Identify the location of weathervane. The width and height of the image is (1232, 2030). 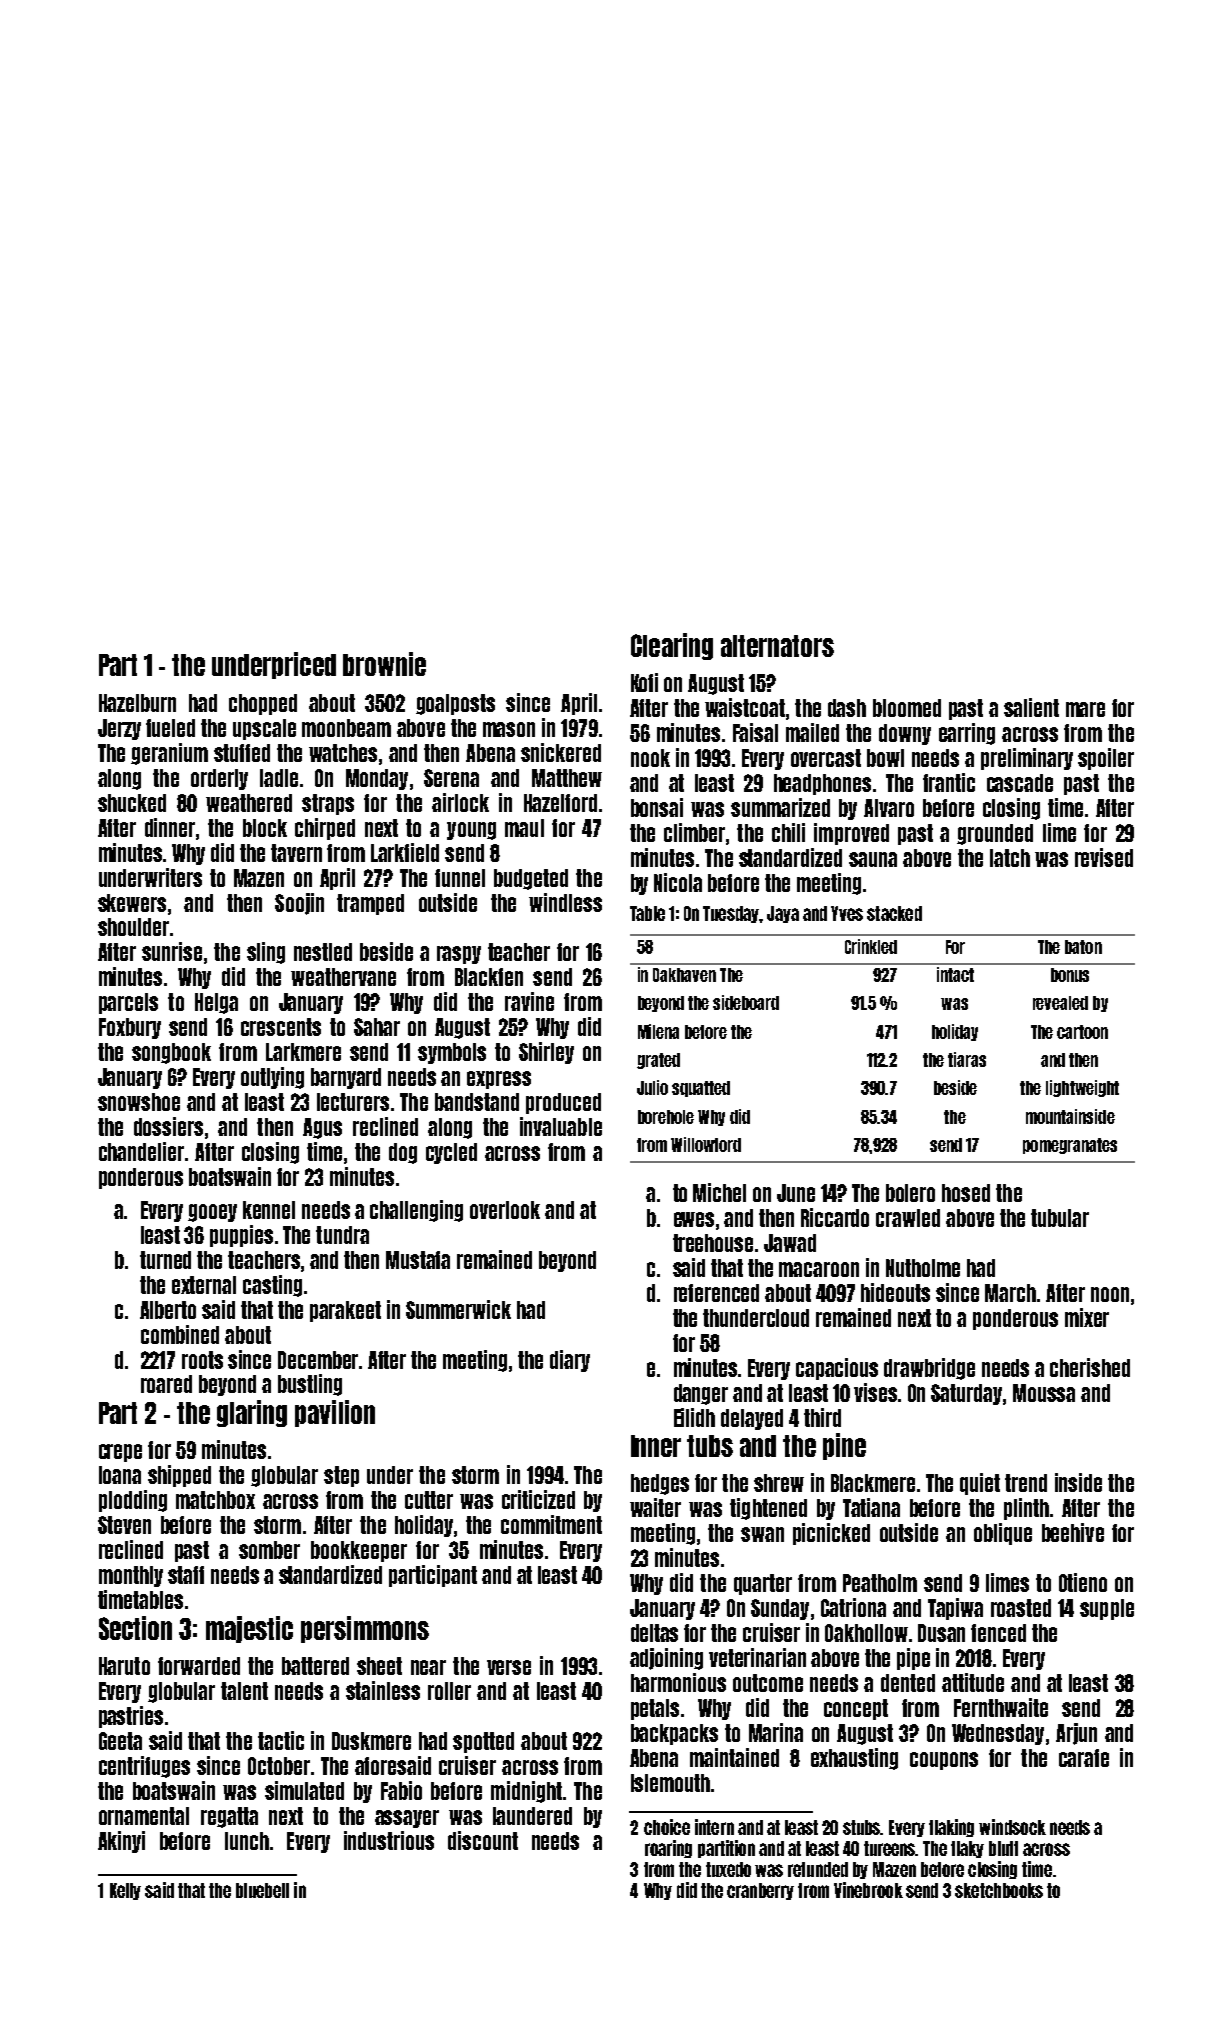
(343, 977).
